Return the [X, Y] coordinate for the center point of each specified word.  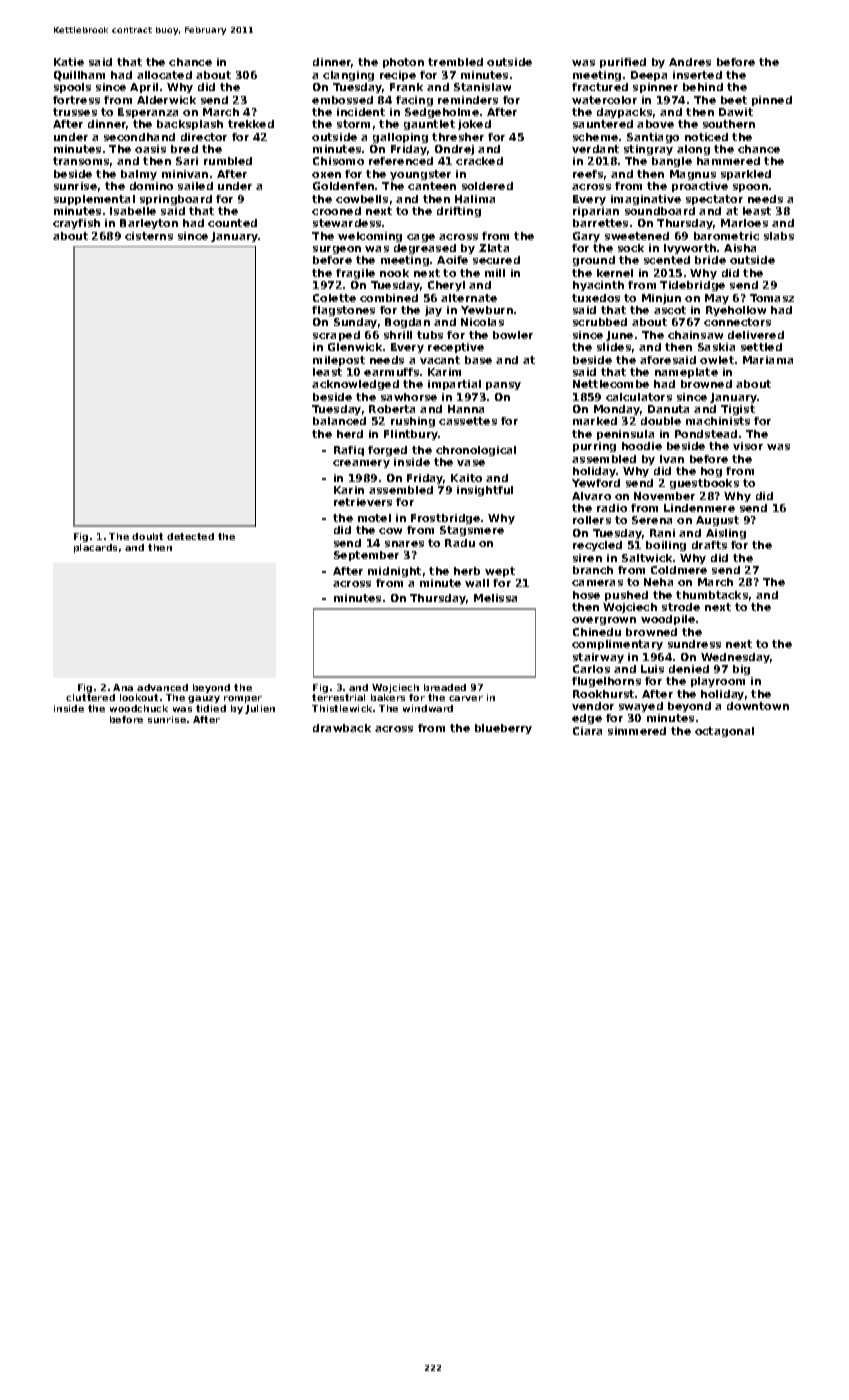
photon [403, 63]
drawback [342, 728]
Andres [690, 62]
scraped [336, 336]
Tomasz [772, 298]
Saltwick [647, 558]
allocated [164, 75]
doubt [147, 536]
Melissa [495, 598]
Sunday [355, 323]
